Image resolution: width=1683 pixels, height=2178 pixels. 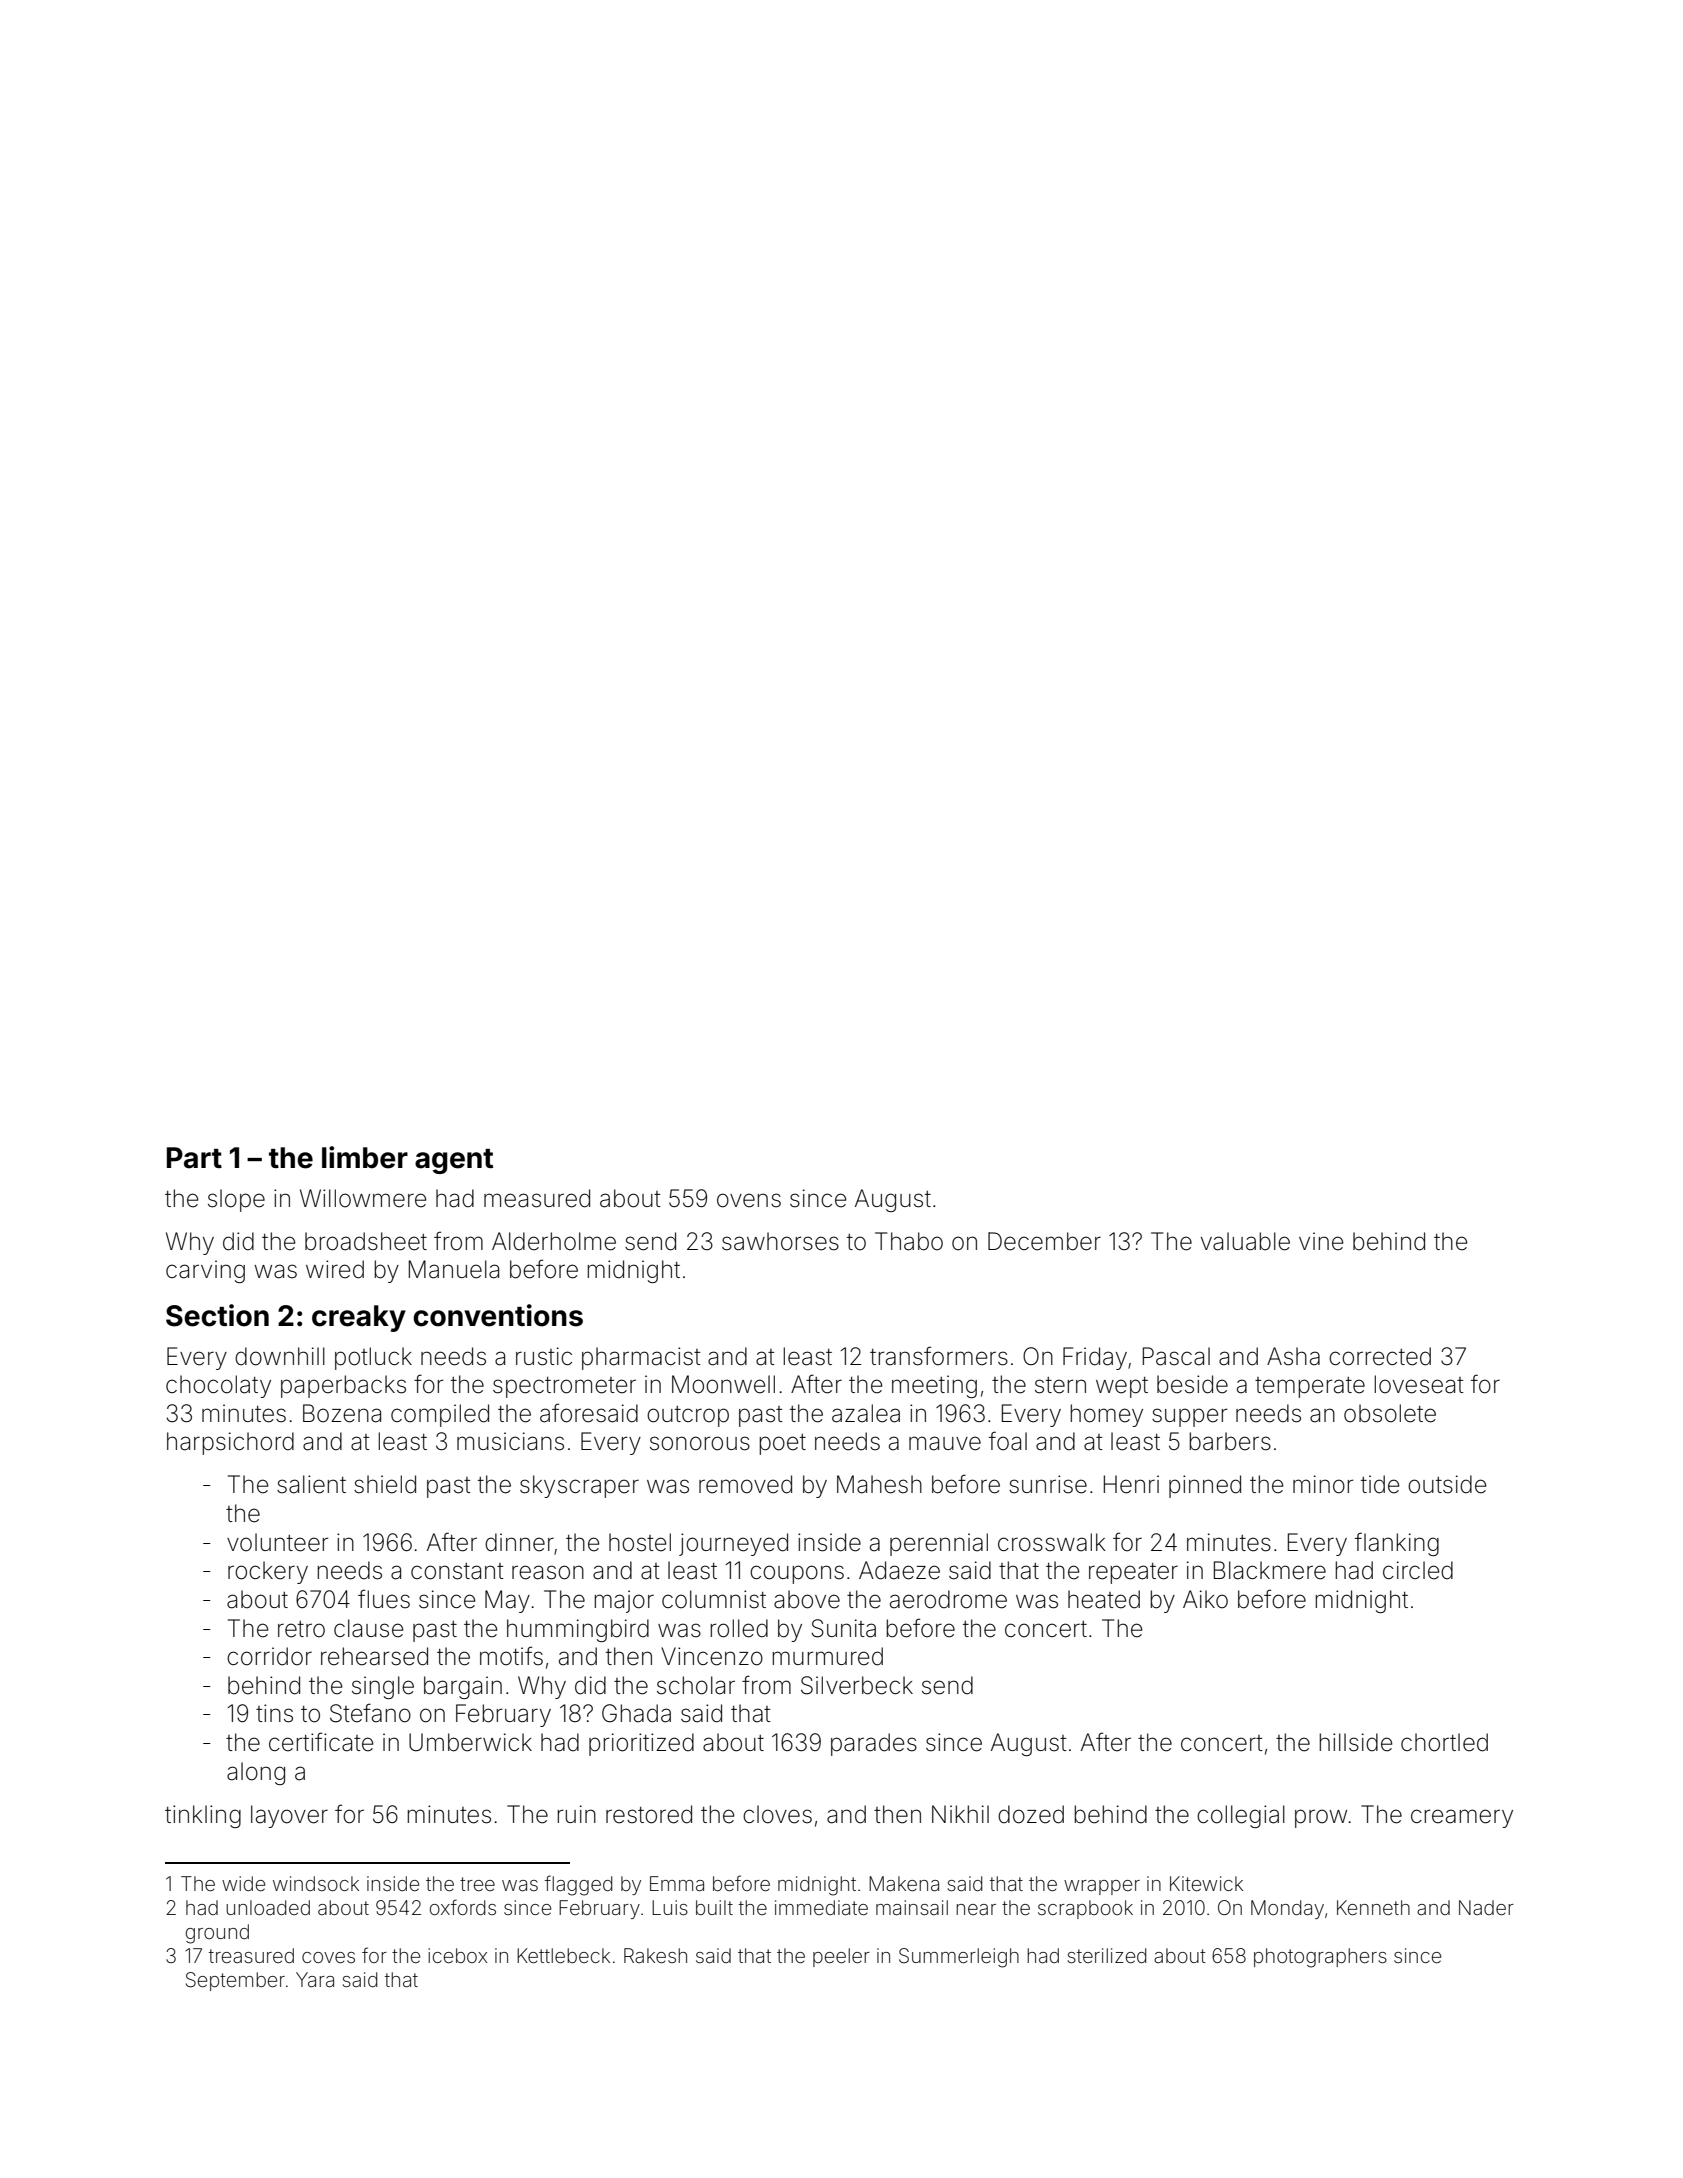 What do you see at coordinates (203, 1816) in the screenshot?
I see `tinkling` at bounding box center [203, 1816].
